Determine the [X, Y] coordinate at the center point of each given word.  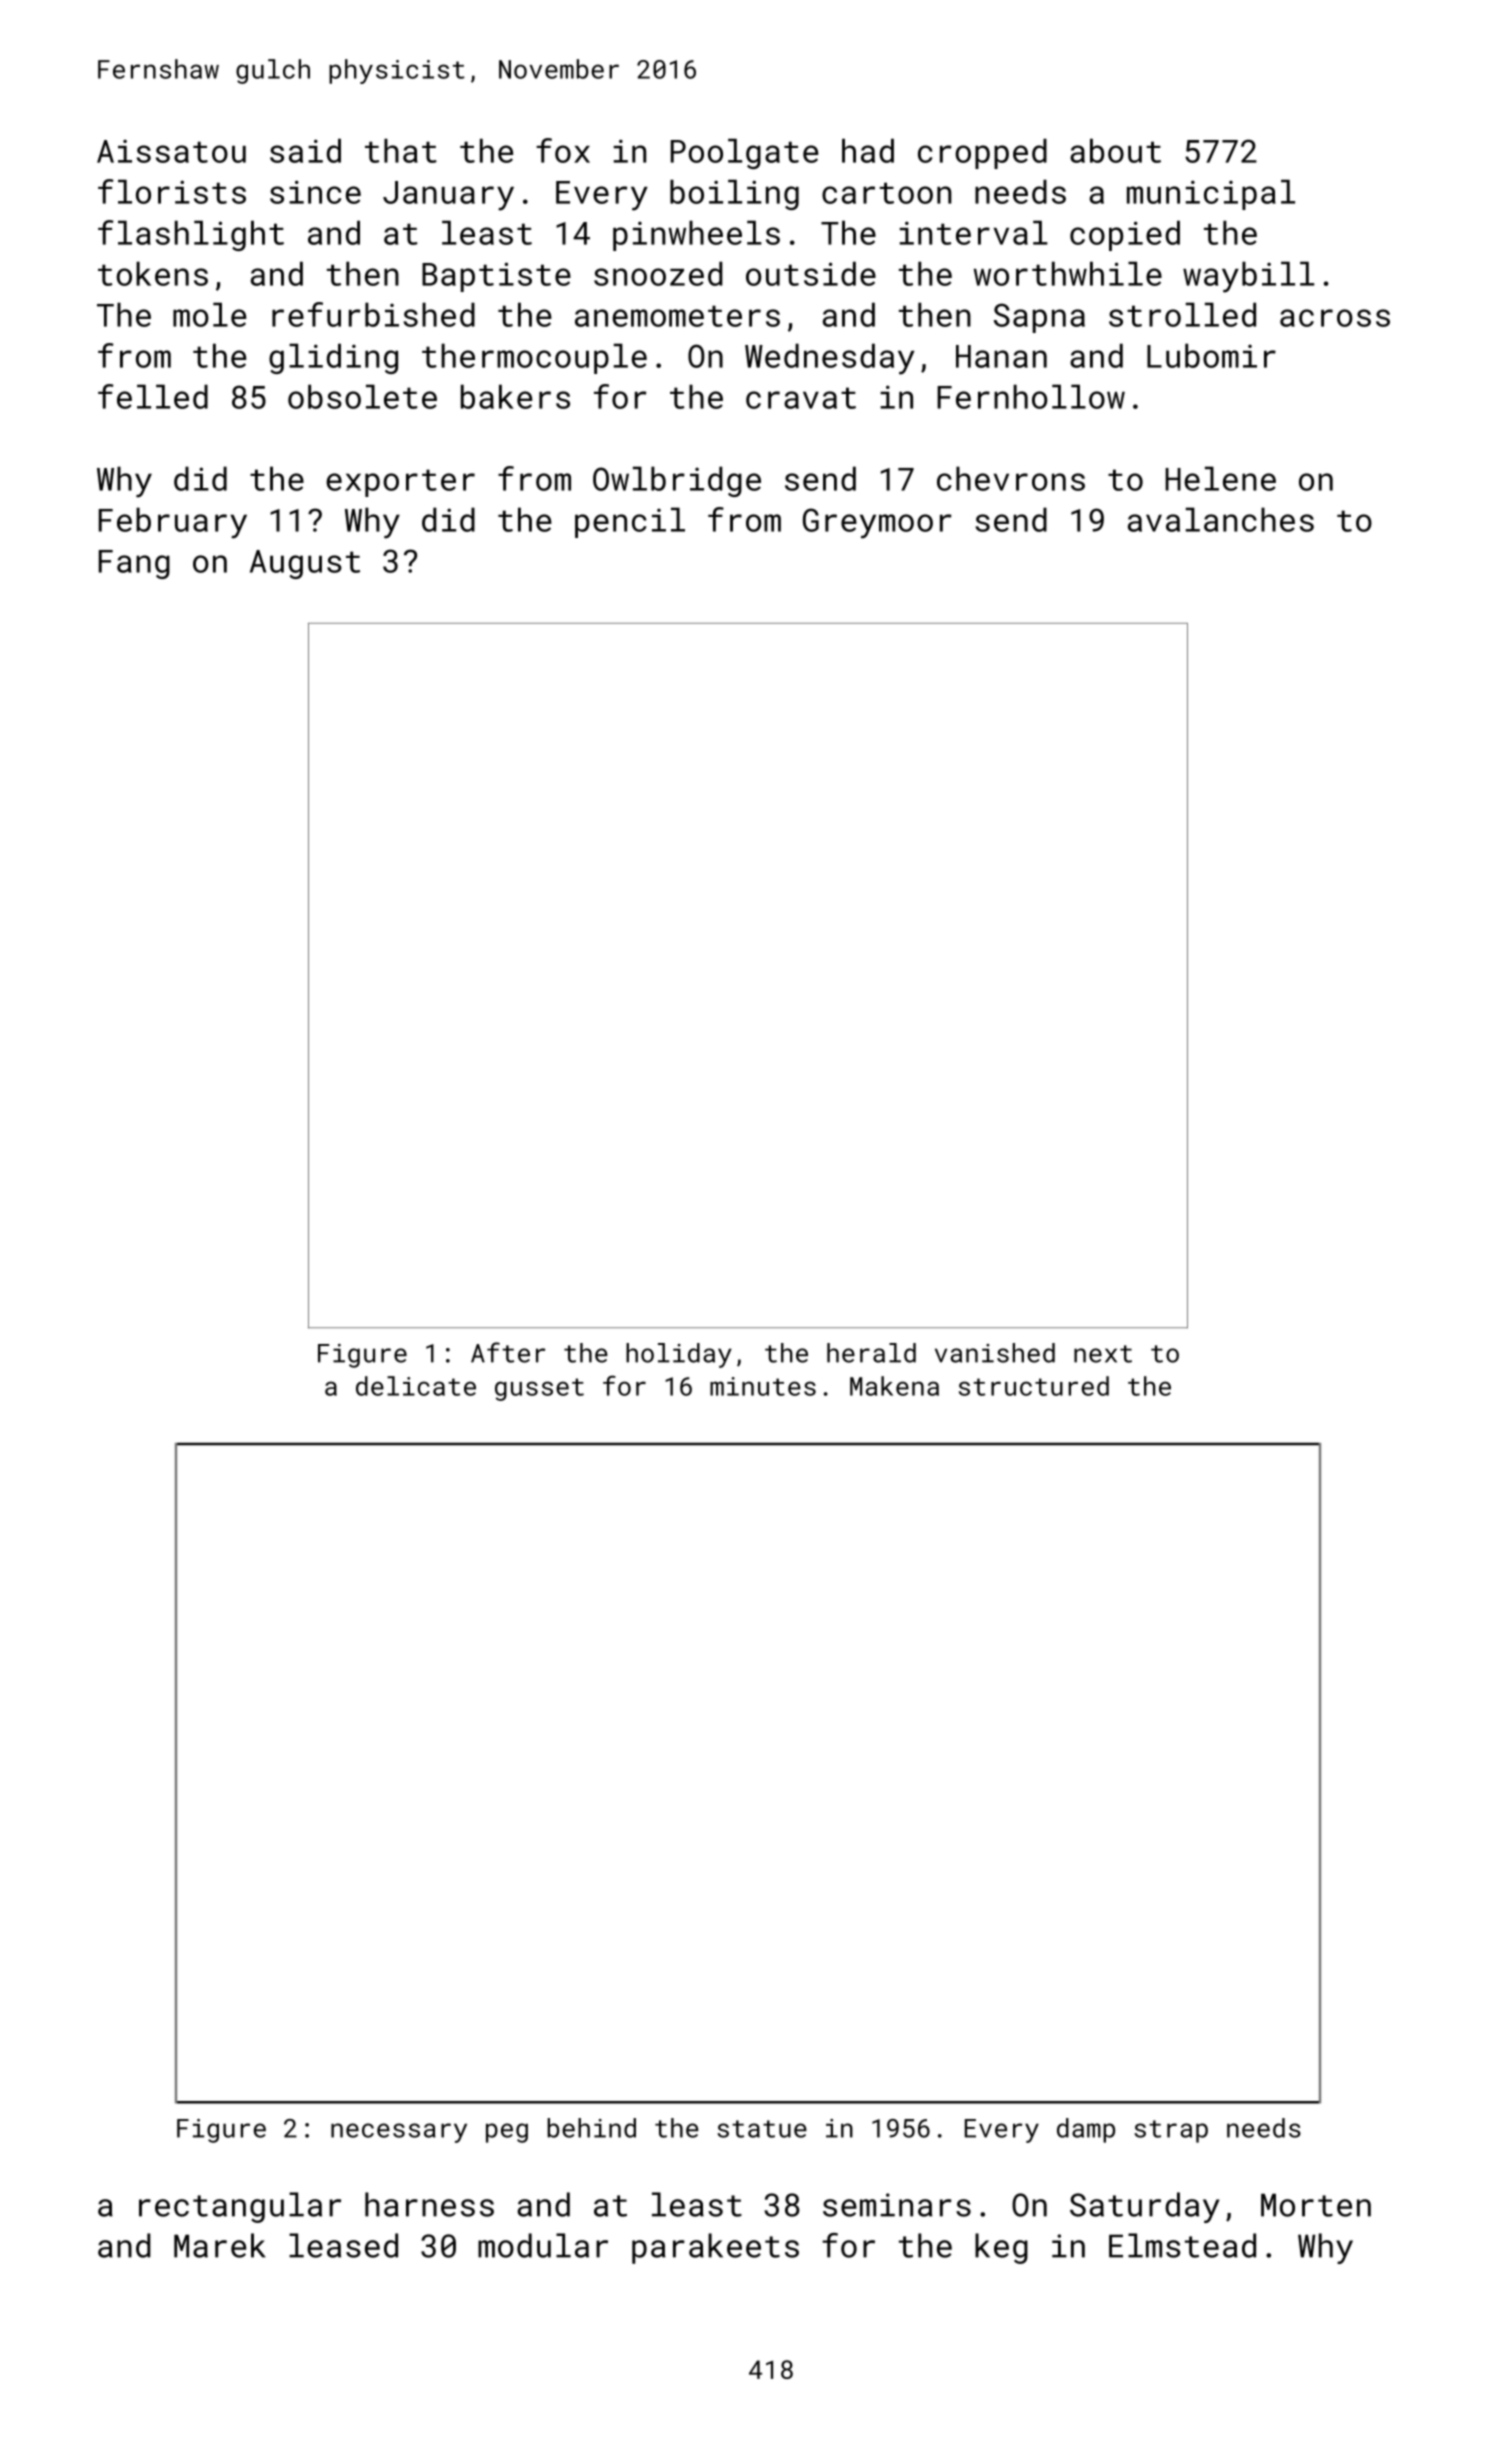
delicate [416, 1386]
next [1103, 1354]
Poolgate [744, 154]
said [305, 151]
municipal [1211, 195]
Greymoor [877, 523]
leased [343, 2245]
